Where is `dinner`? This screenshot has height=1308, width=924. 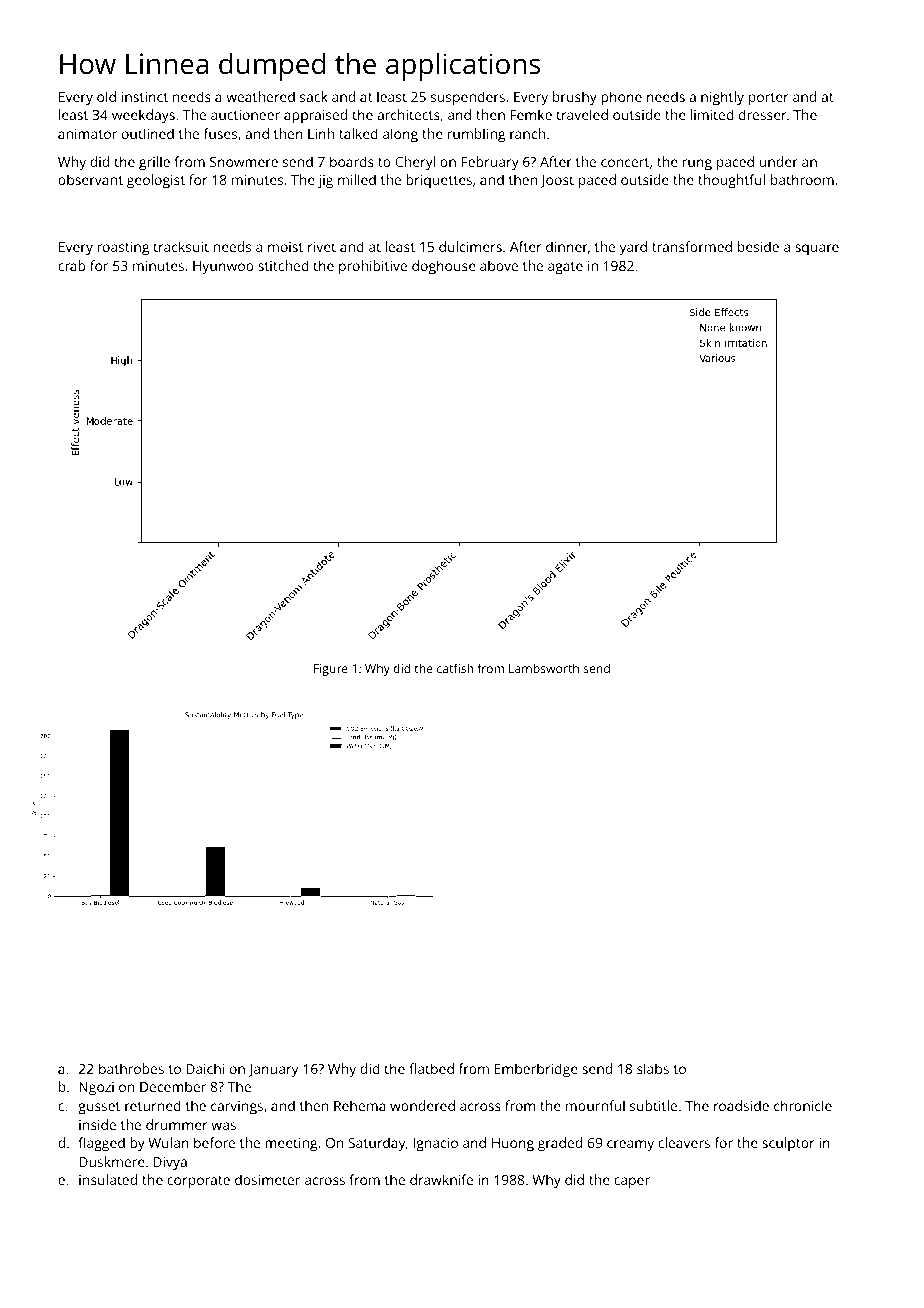
dinner is located at coordinates (567, 246).
